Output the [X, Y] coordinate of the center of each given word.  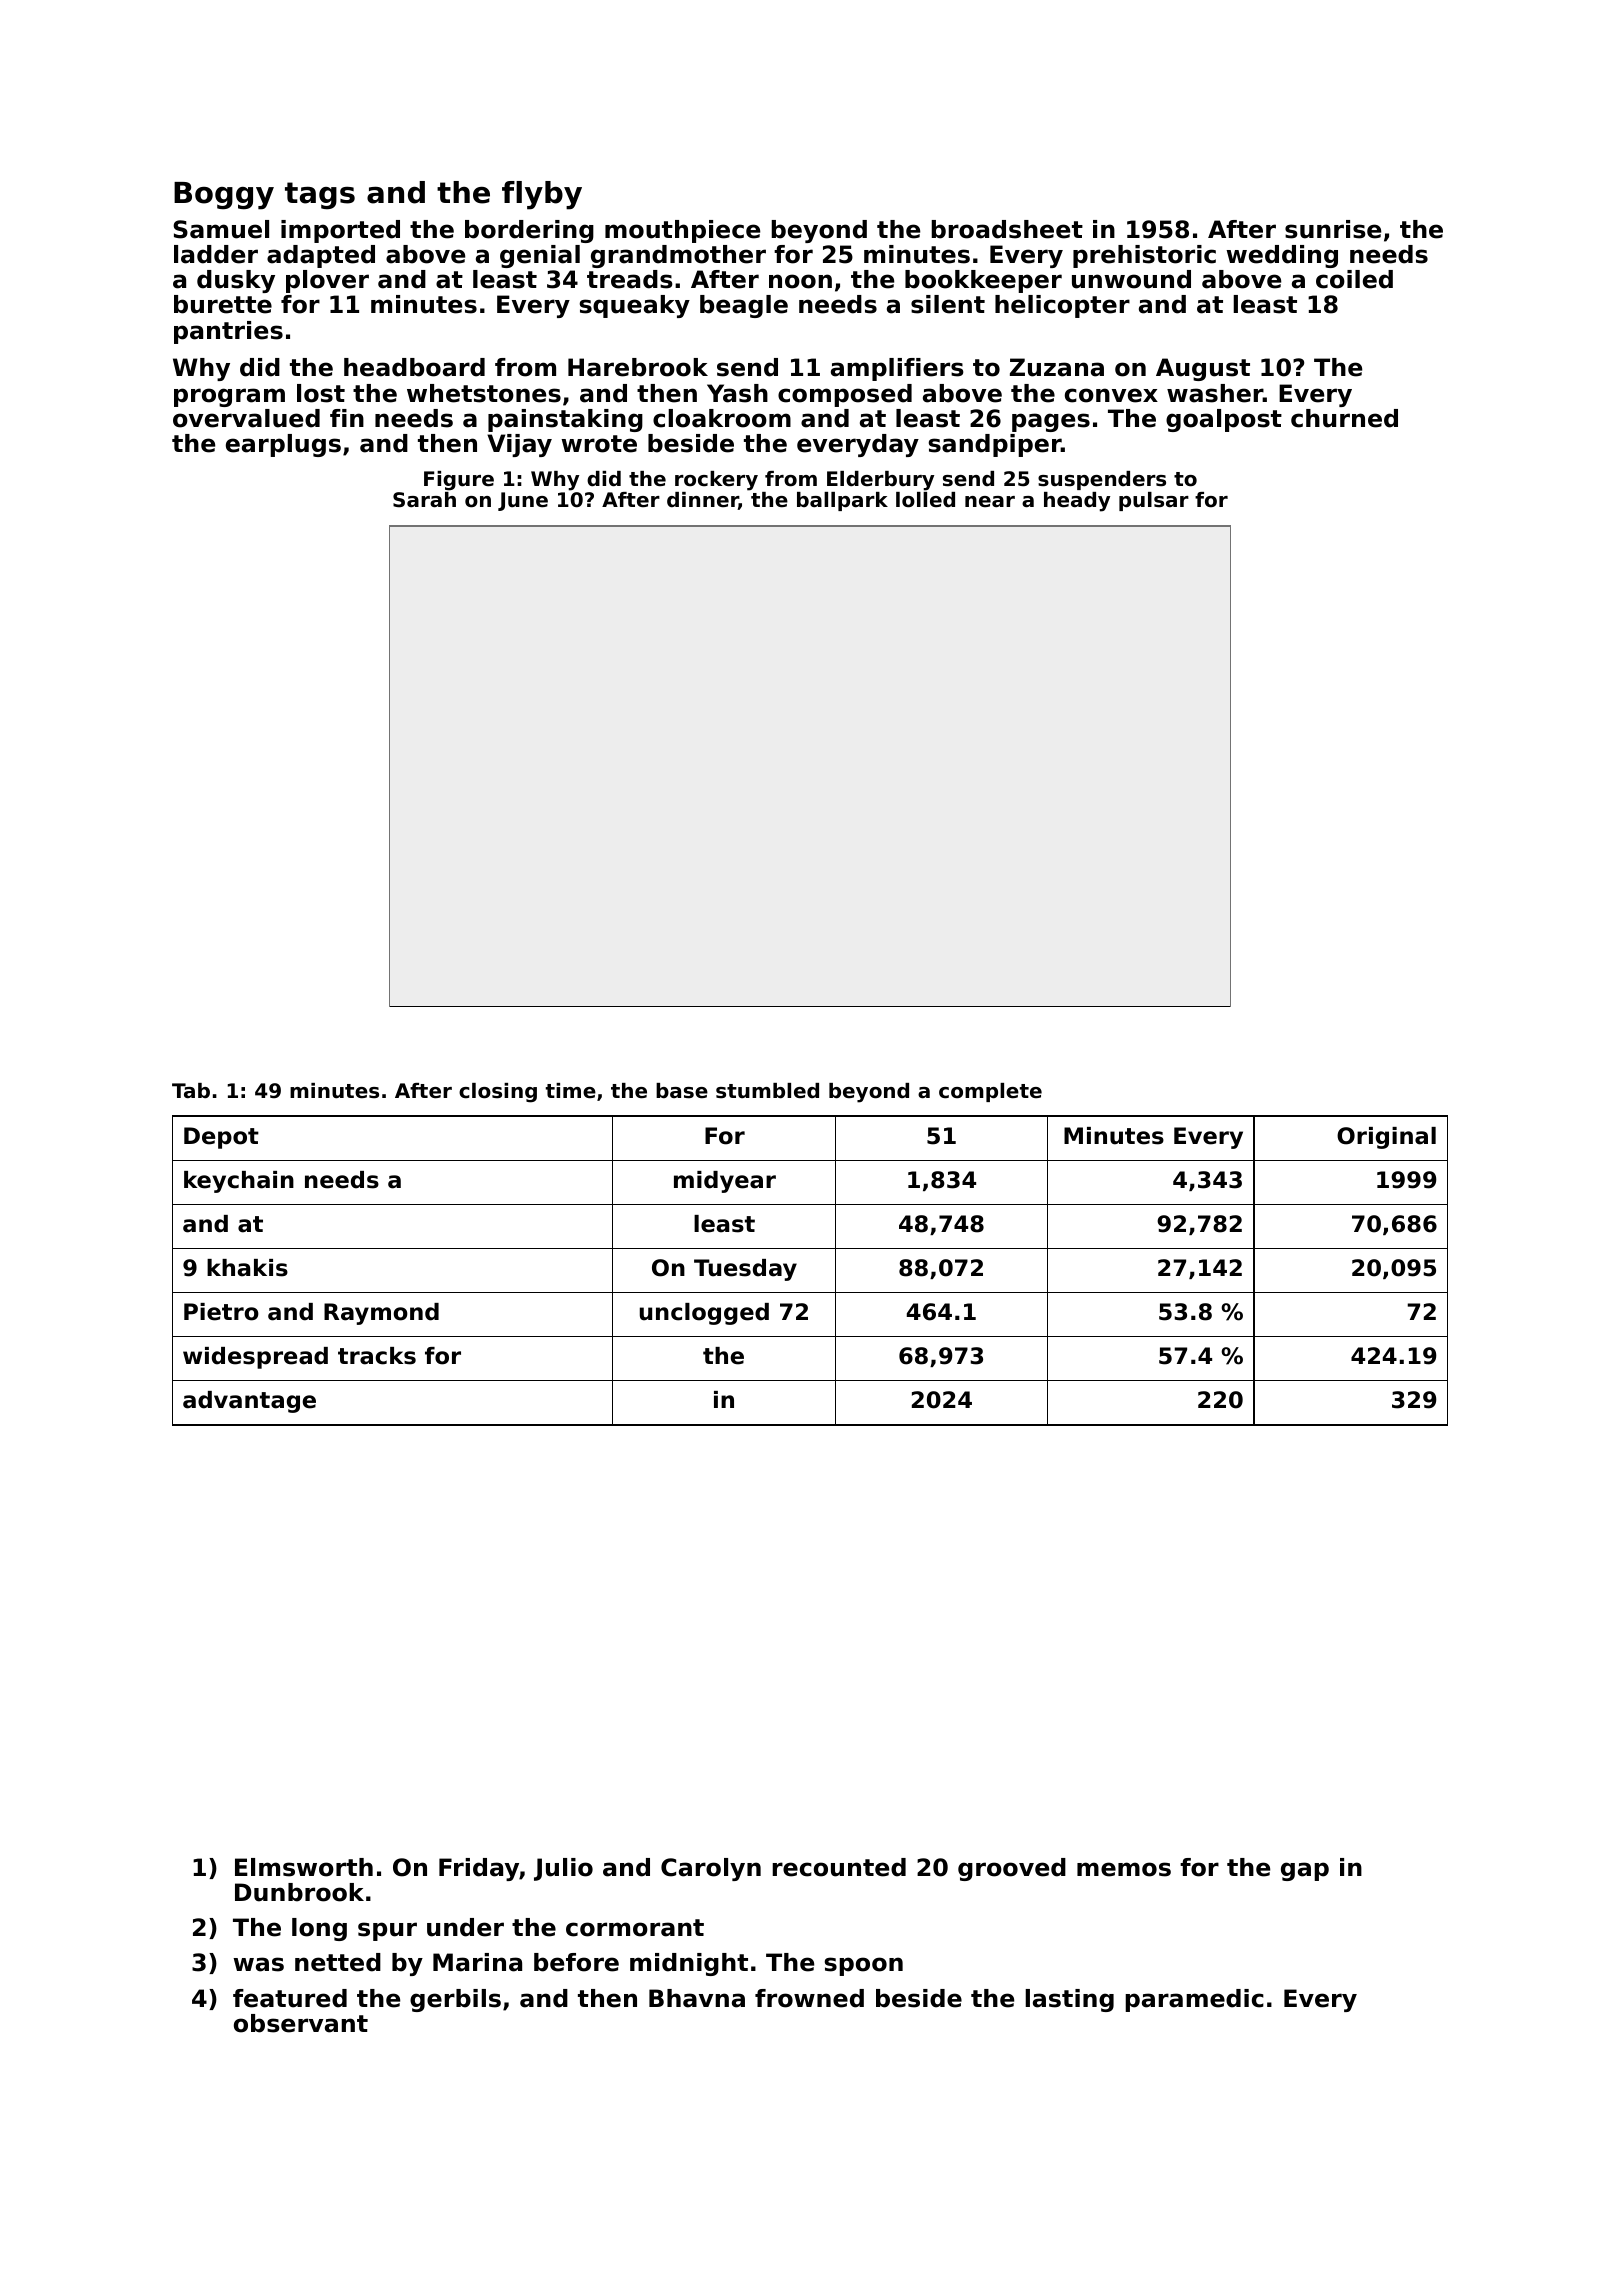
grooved [1012, 1869]
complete [990, 1092]
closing [498, 1093]
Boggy [224, 196]
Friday [479, 1869]
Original [1386, 1138]
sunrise [1333, 229]
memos [1124, 1869]
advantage [249, 1402]
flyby [542, 195]
